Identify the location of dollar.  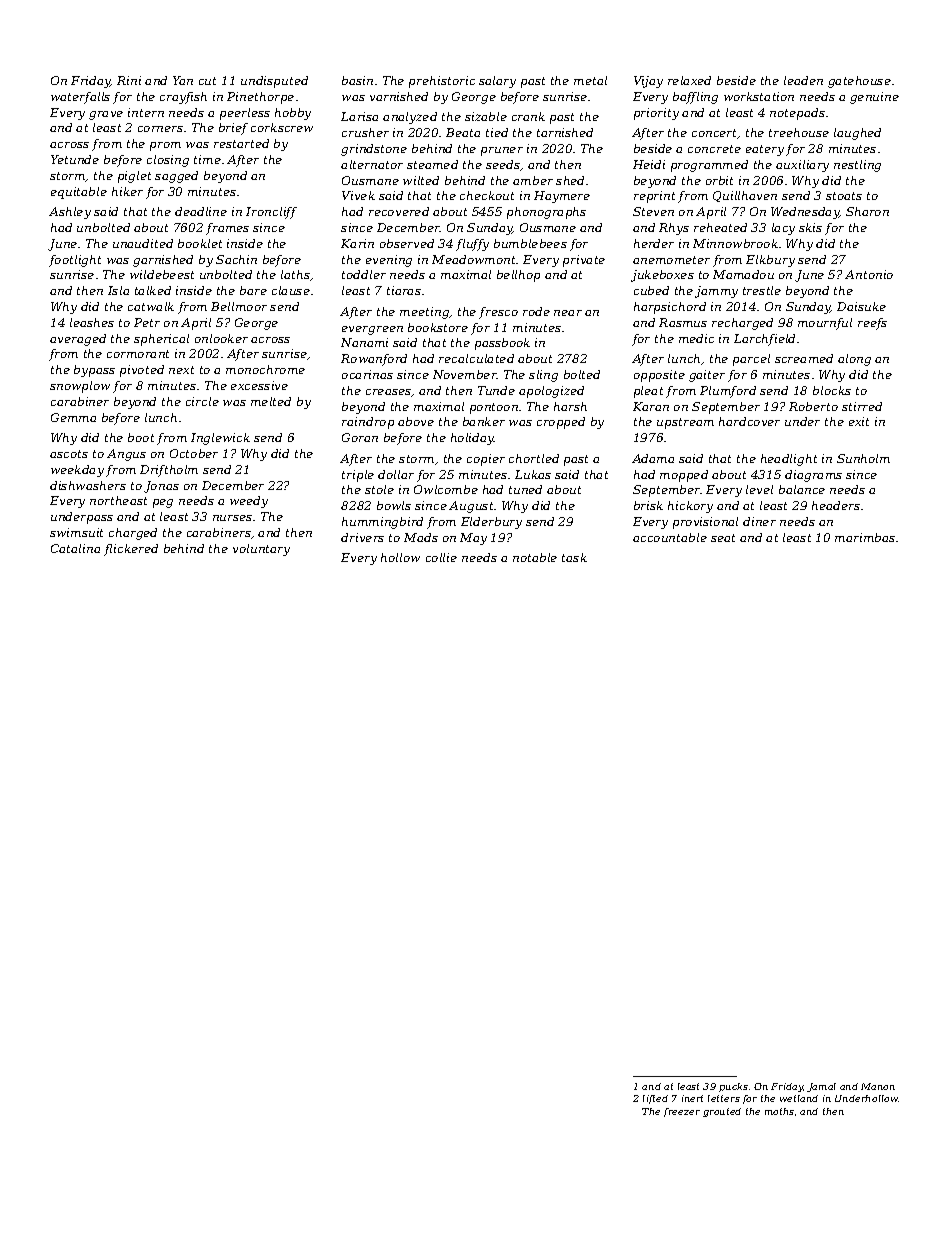
(396, 474).
